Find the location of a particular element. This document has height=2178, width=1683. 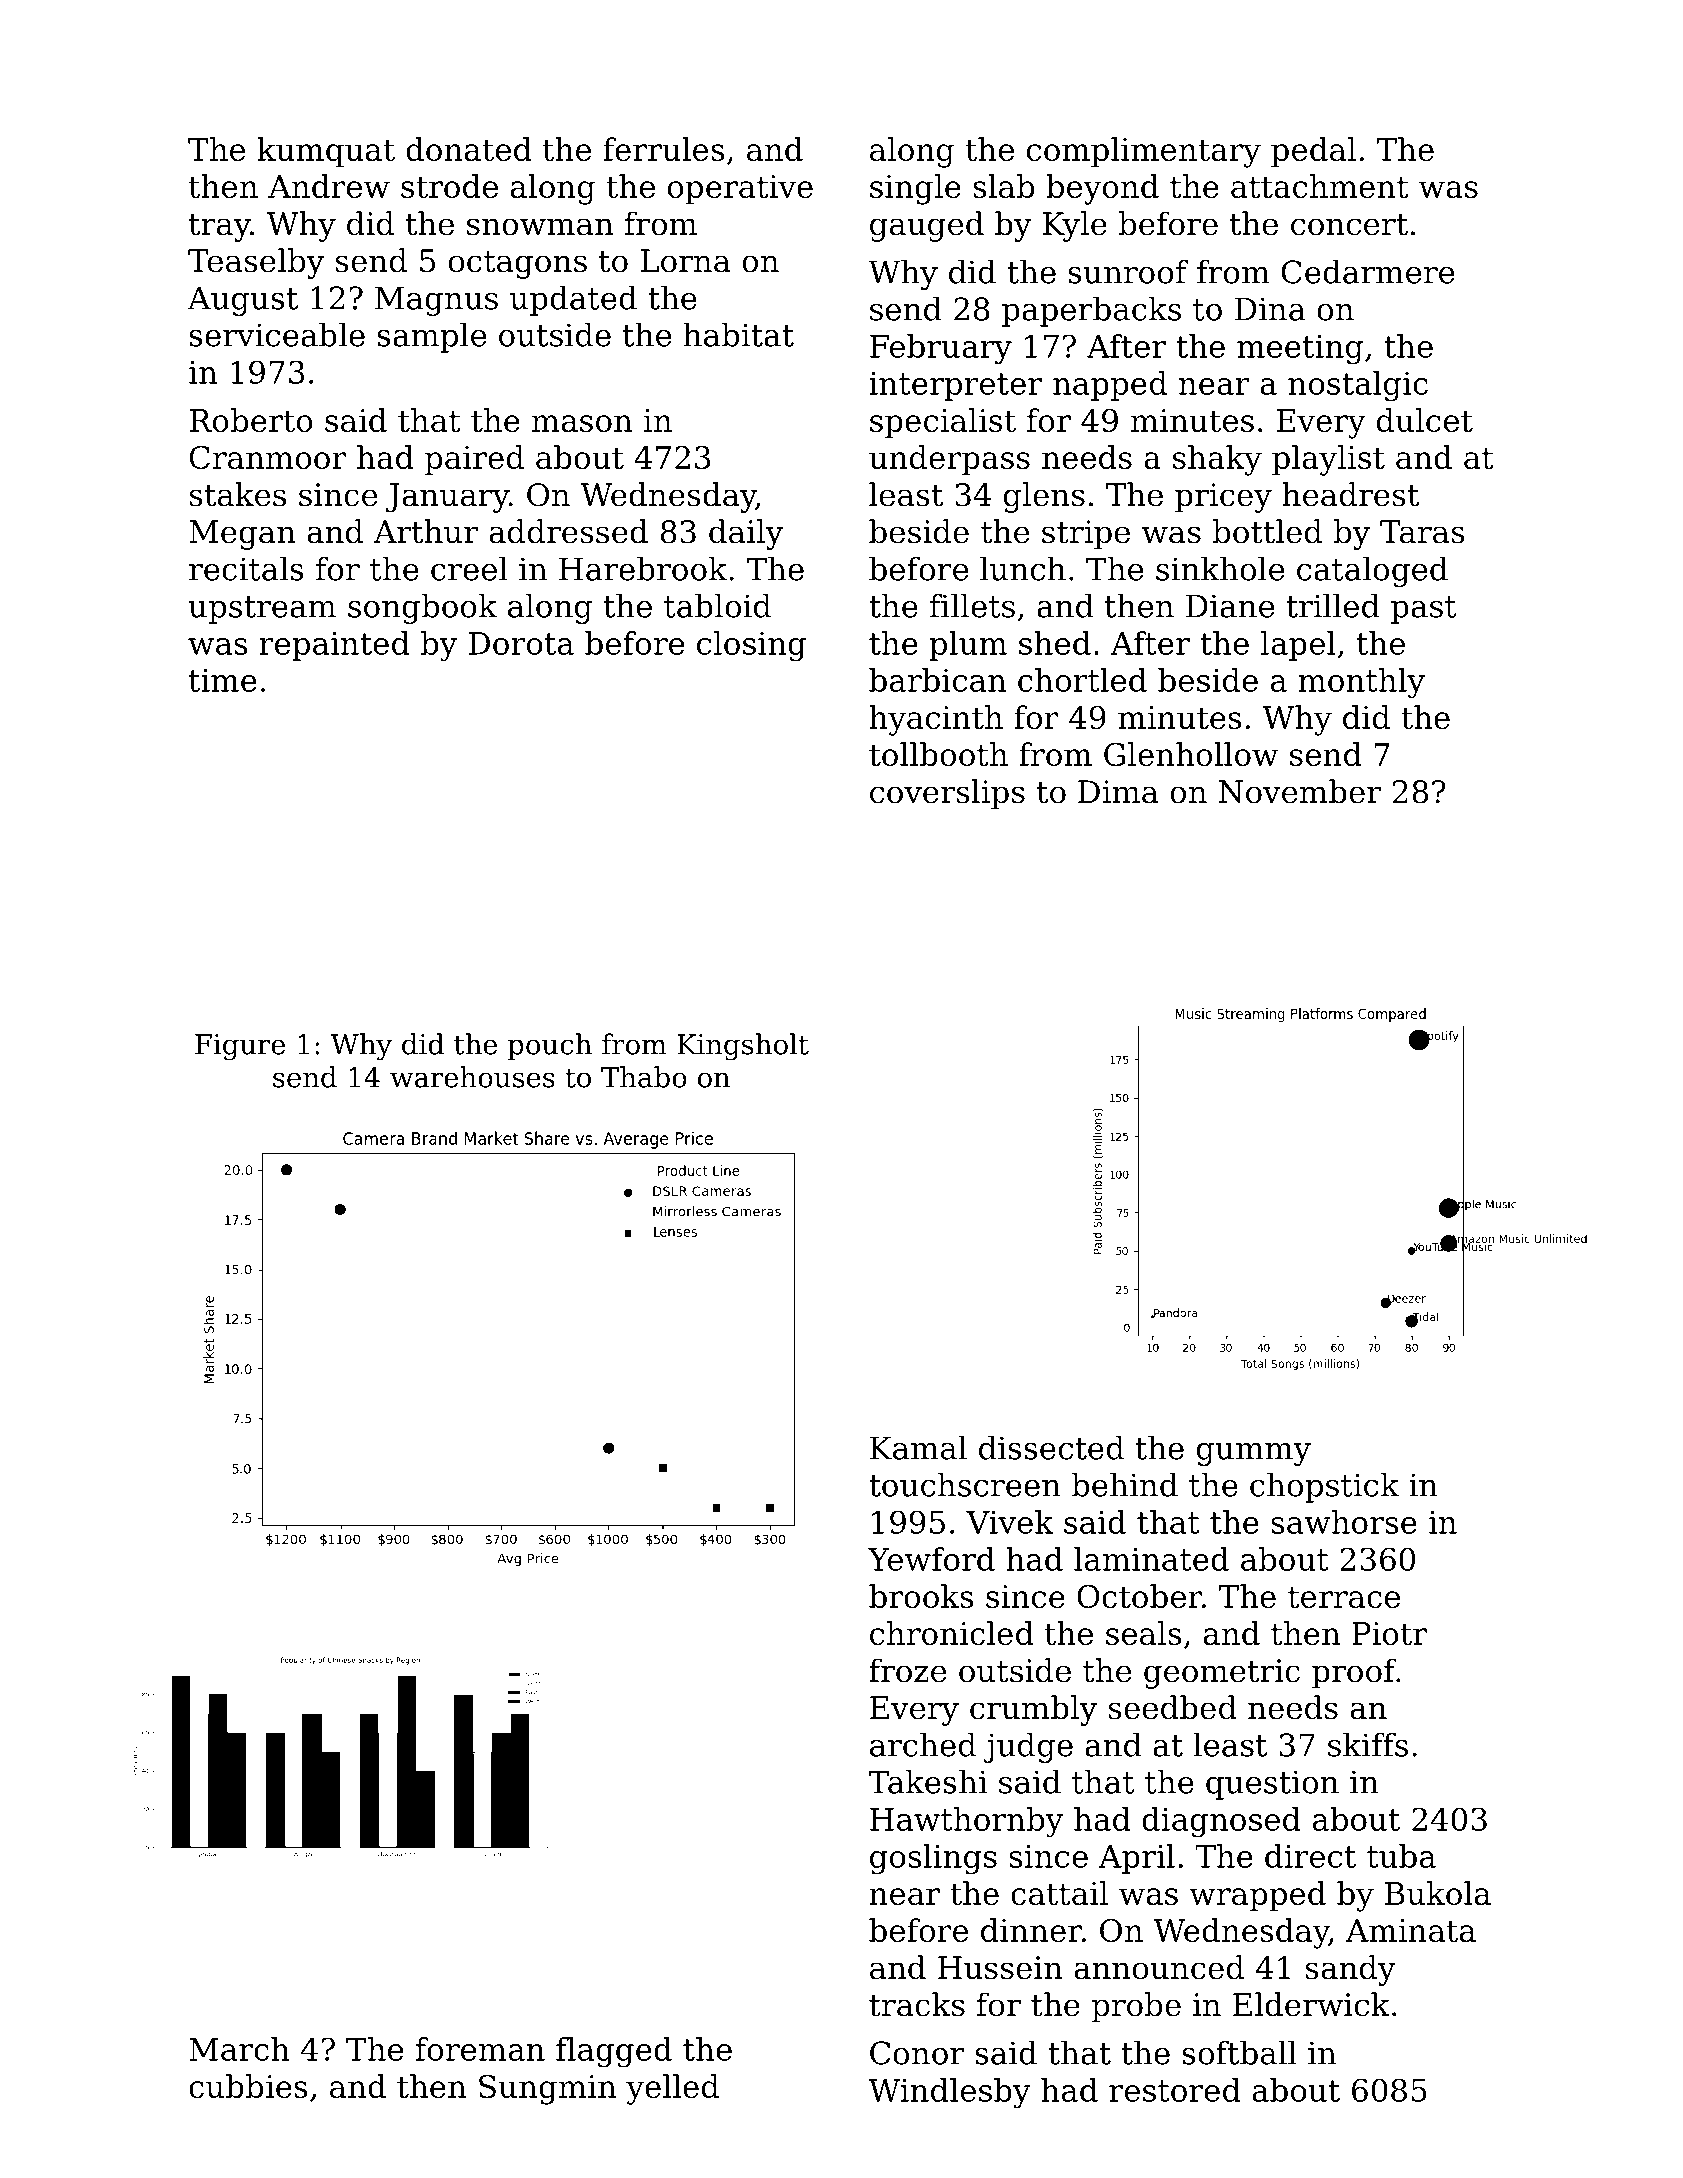

slab is located at coordinates (1003, 186).
